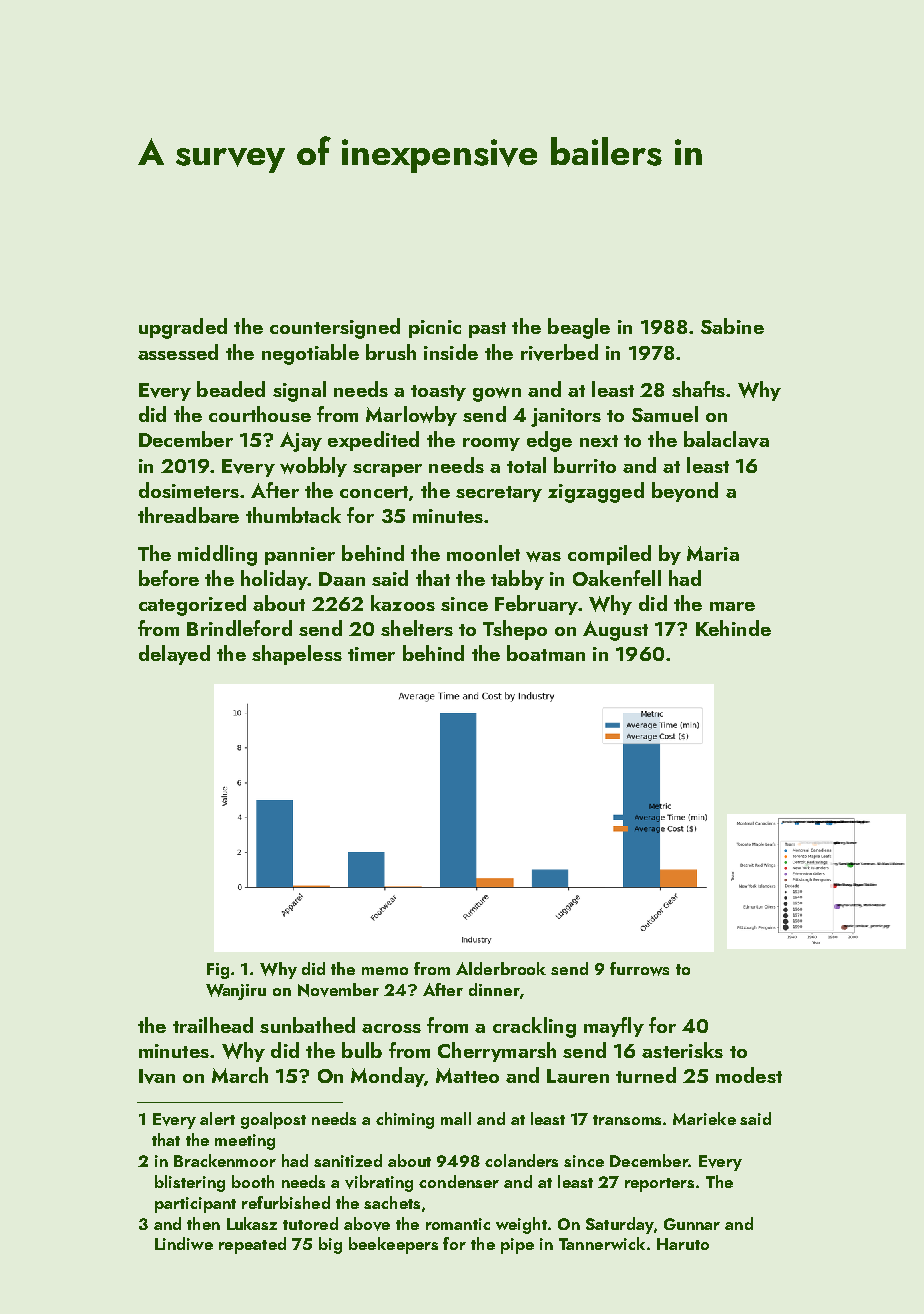 Image resolution: width=924 pixels, height=1314 pixels. What do you see at coordinates (178, 352) in the document?
I see `assessed` at bounding box center [178, 352].
